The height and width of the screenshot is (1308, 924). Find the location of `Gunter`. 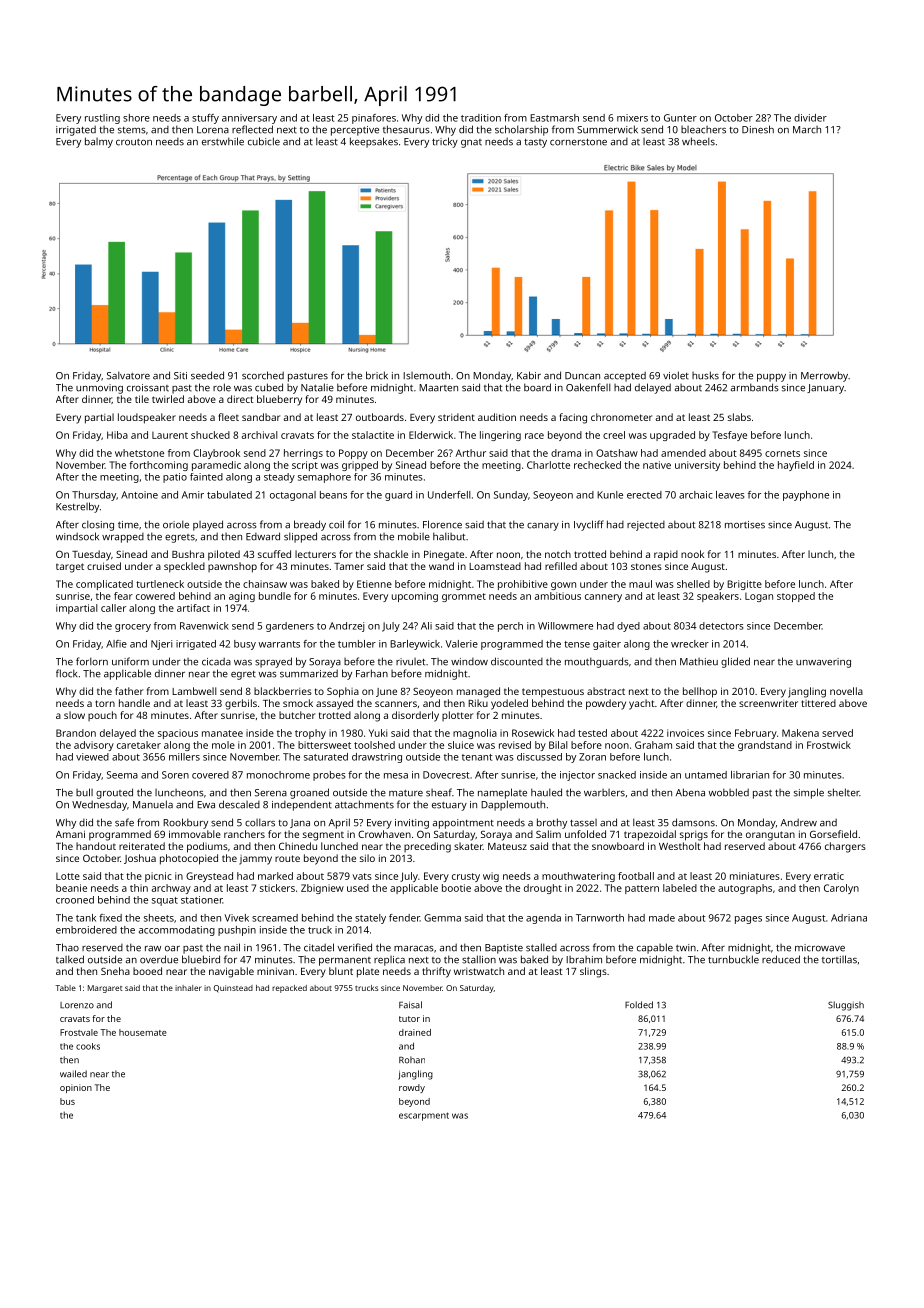

Gunter is located at coordinates (680, 118).
